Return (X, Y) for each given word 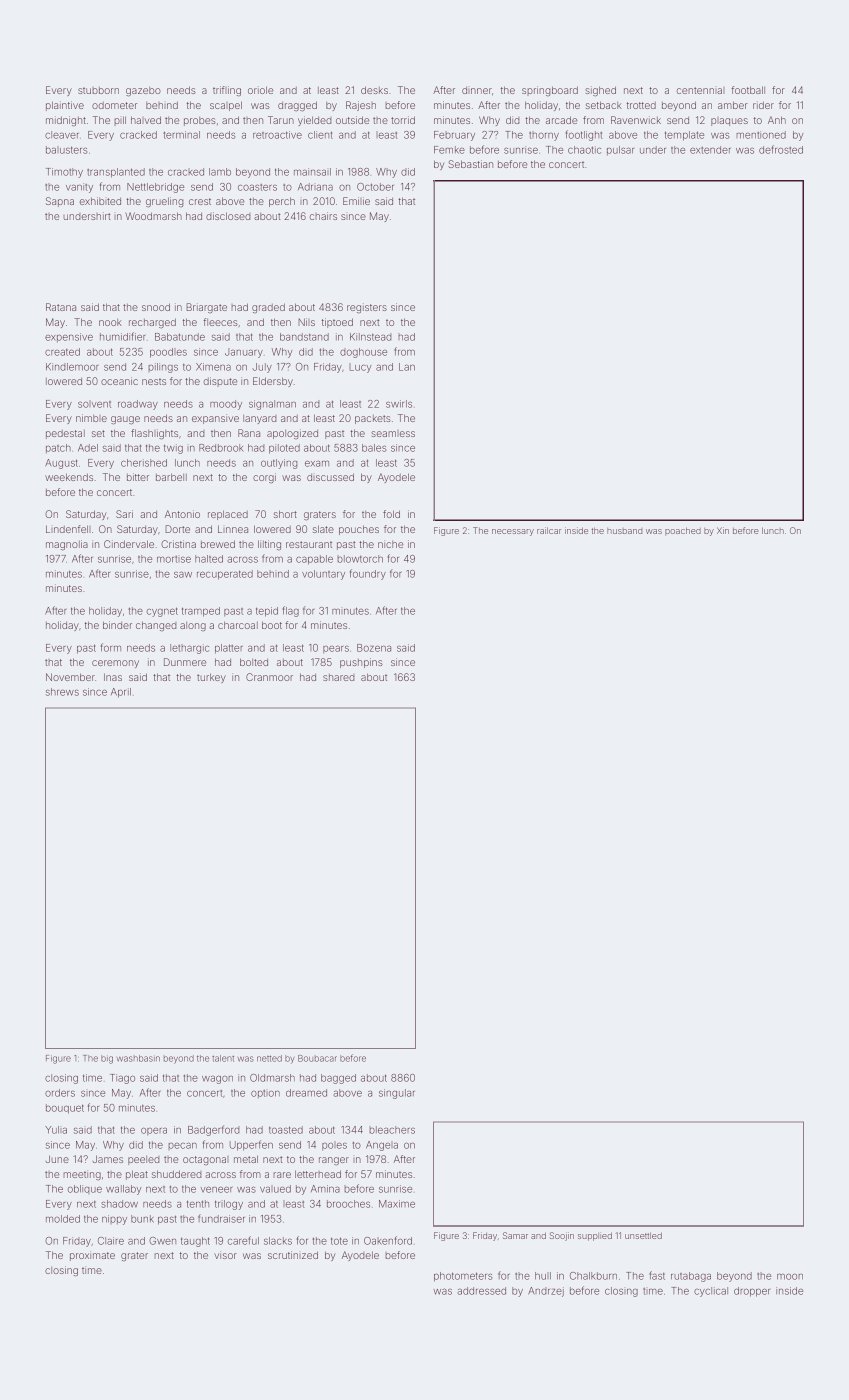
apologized (292, 434)
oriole (260, 90)
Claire (111, 1241)
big (107, 1059)
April (121, 693)
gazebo (143, 91)
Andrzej (546, 1292)
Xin (723, 530)
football (748, 90)
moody (226, 405)
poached (683, 531)
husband (624, 531)
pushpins (361, 663)
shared (338, 677)
